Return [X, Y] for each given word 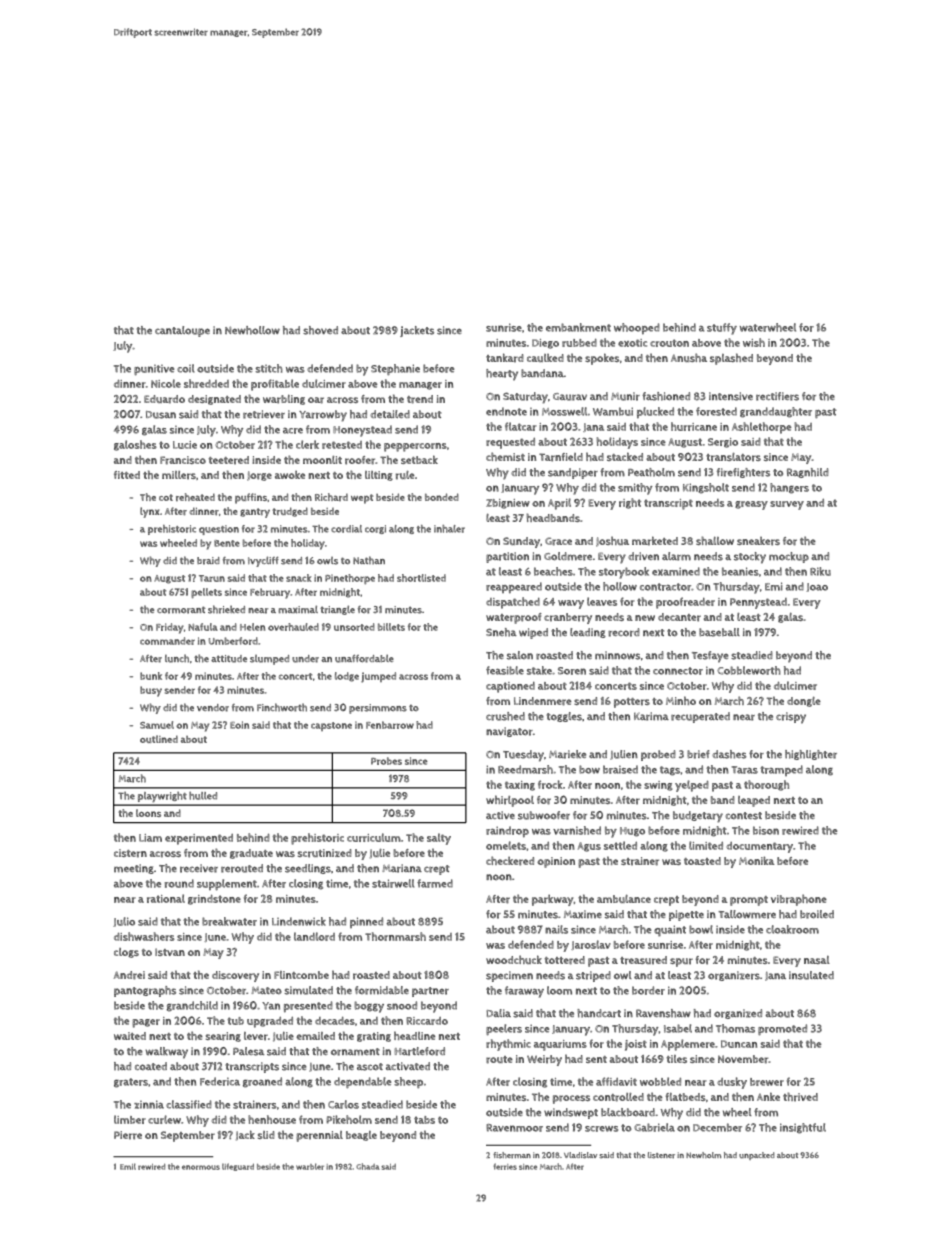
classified [189, 1104]
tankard [505, 358]
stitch [268, 368]
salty [439, 839]
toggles [564, 717]
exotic [632, 343]
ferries [505, 1166]
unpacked [757, 1156]
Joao [817, 587]
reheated [195, 497]
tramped [781, 770]
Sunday [521, 542]
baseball [719, 632]
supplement [227, 885]
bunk [151, 676]
